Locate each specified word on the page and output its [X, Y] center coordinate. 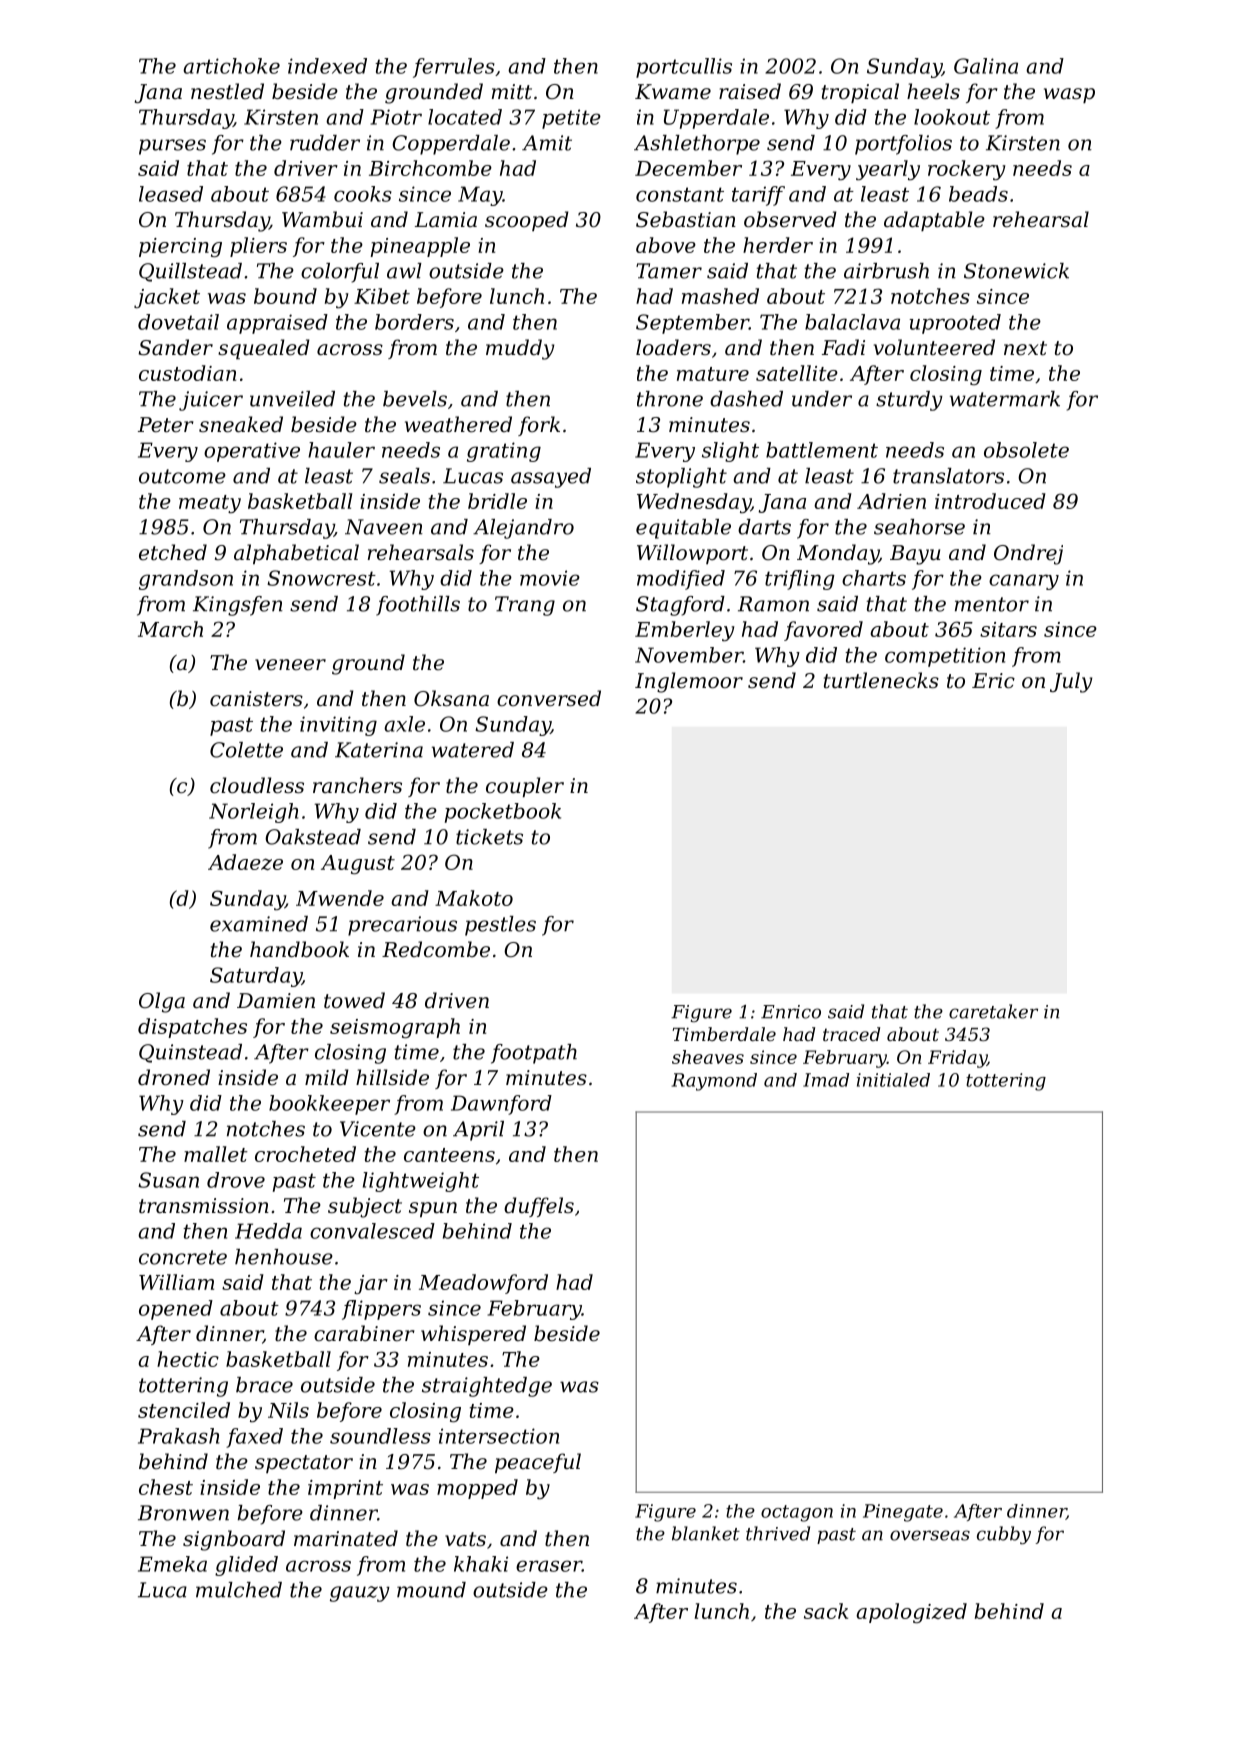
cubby [1004, 1535]
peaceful [538, 1463]
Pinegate [903, 1513]
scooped [527, 221]
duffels [539, 1207]
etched [173, 552]
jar [371, 1284]
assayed [551, 478]
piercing [180, 247]
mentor [992, 604]
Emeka [172, 1564]
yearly [888, 170]
